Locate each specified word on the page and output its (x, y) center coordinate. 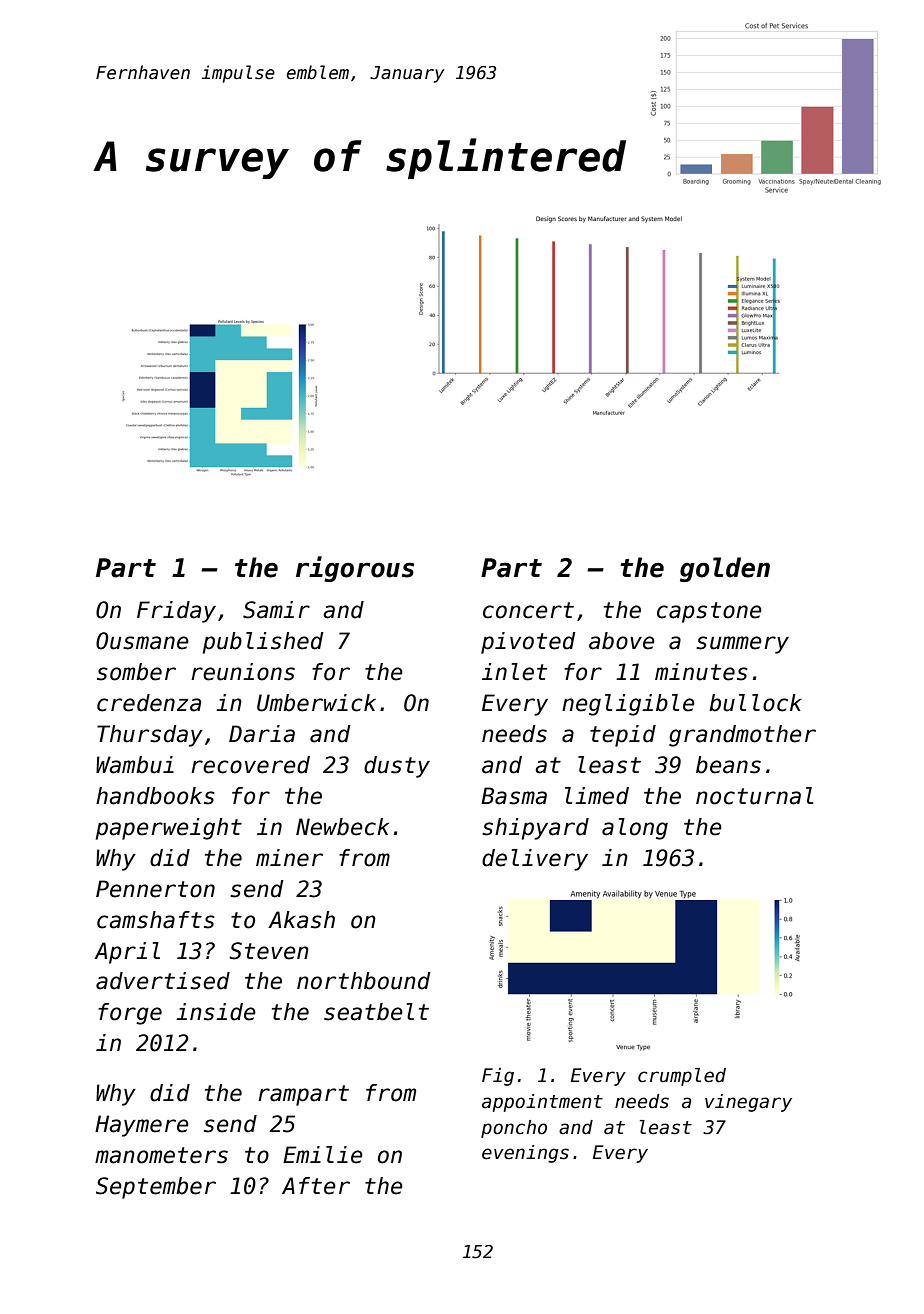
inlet (514, 672)
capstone (709, 612)
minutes (701, 672)
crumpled (682, 1077)
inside (216, 1012)
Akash (301, 920)
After (316, 1186)
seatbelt (376, 1012)
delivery (535, 860)
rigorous (355, 569)
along (635, 829)
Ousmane (142, 641)
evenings (525, 1154)
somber (136, 672)
